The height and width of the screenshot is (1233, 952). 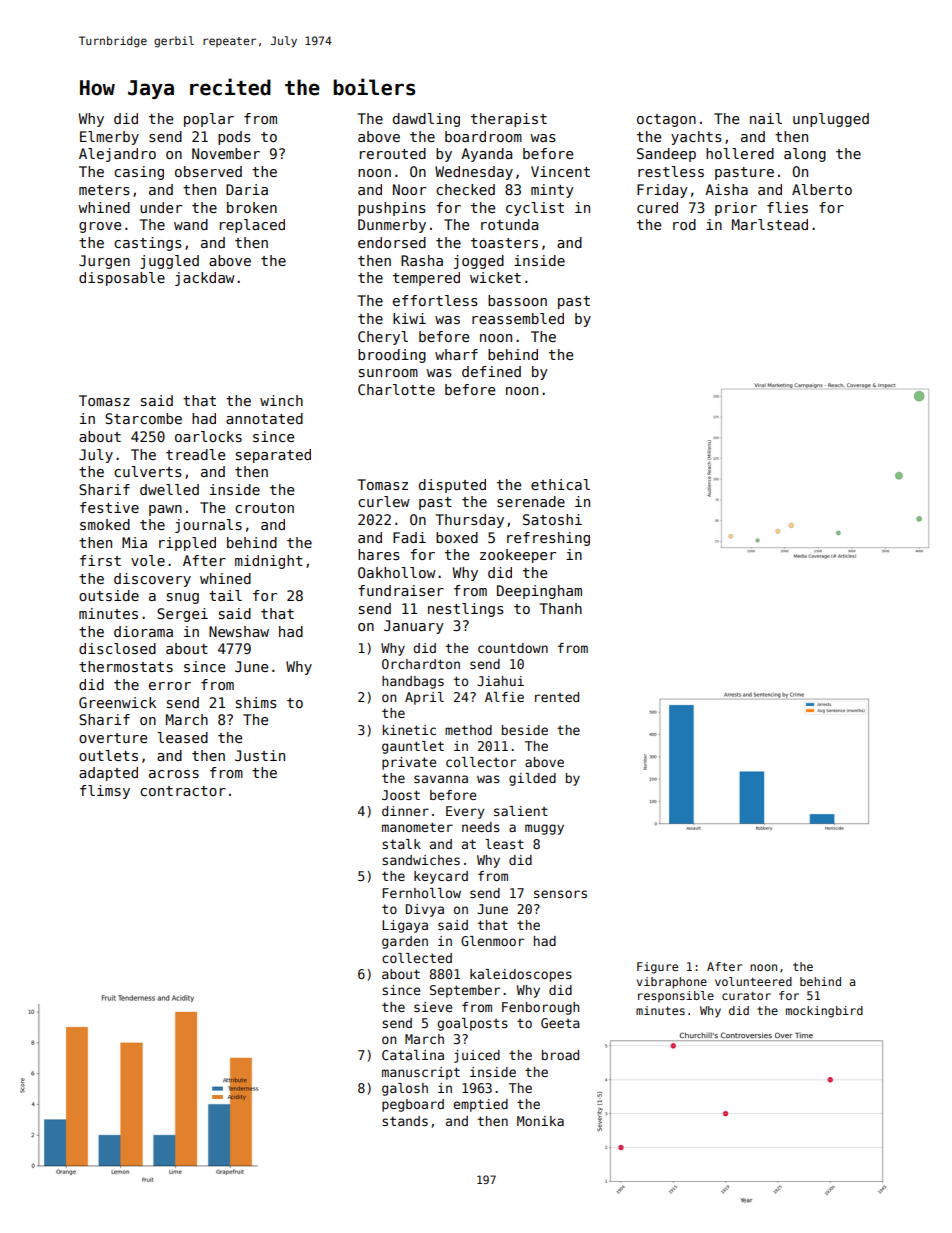 I want to click on mockingbird, so click(x=824, y=1012).
